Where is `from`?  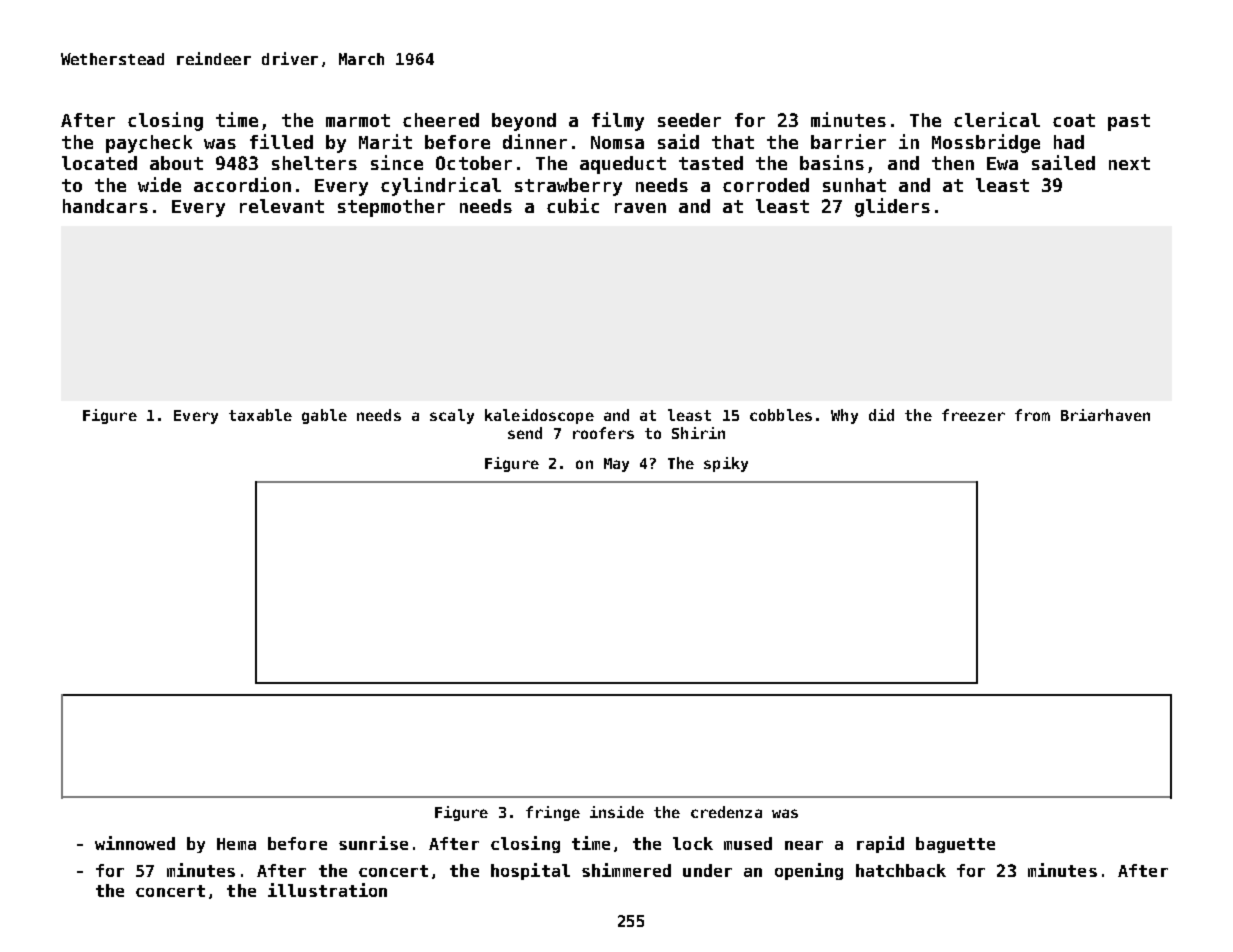
from is located at coordinates (1032, 415).
